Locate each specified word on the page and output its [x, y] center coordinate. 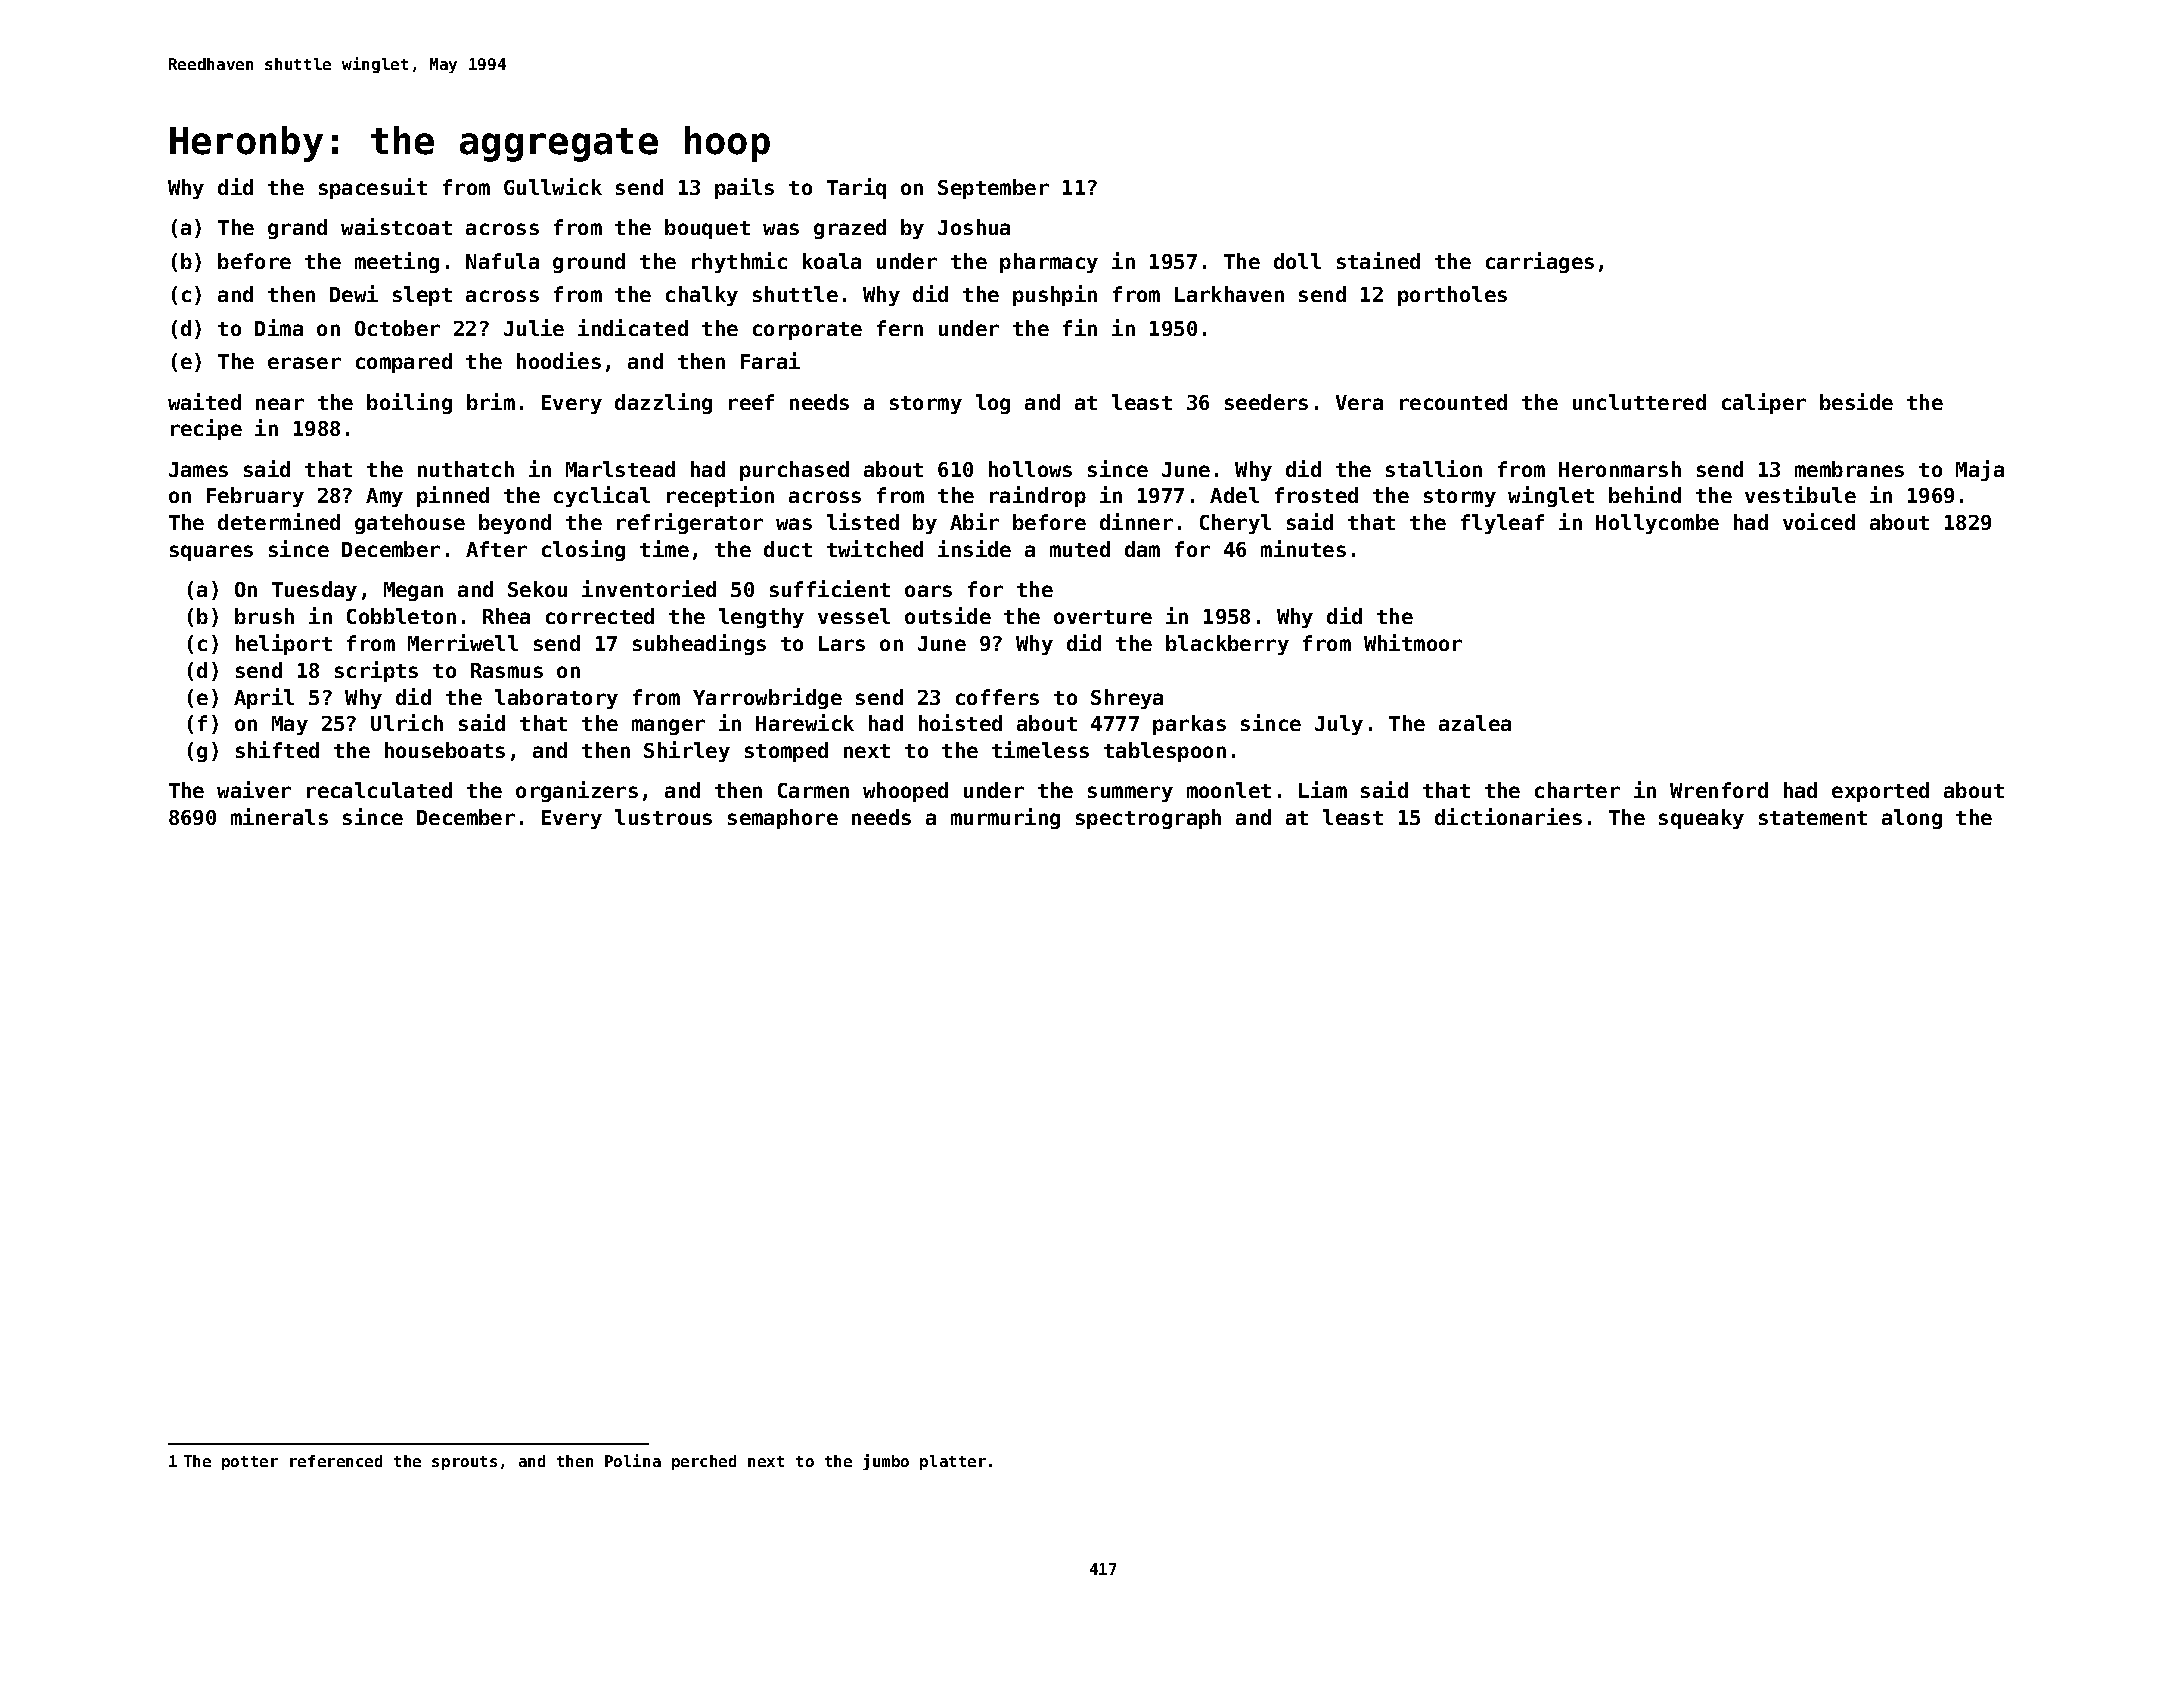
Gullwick [553, 186]
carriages [1540, 262]
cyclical [602, 496]
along [1912, 819]
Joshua [974, 227]
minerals [279, 816]
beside [1856, 401]
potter [250, 1463]
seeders [1266, 402]
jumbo [886, 1462]
